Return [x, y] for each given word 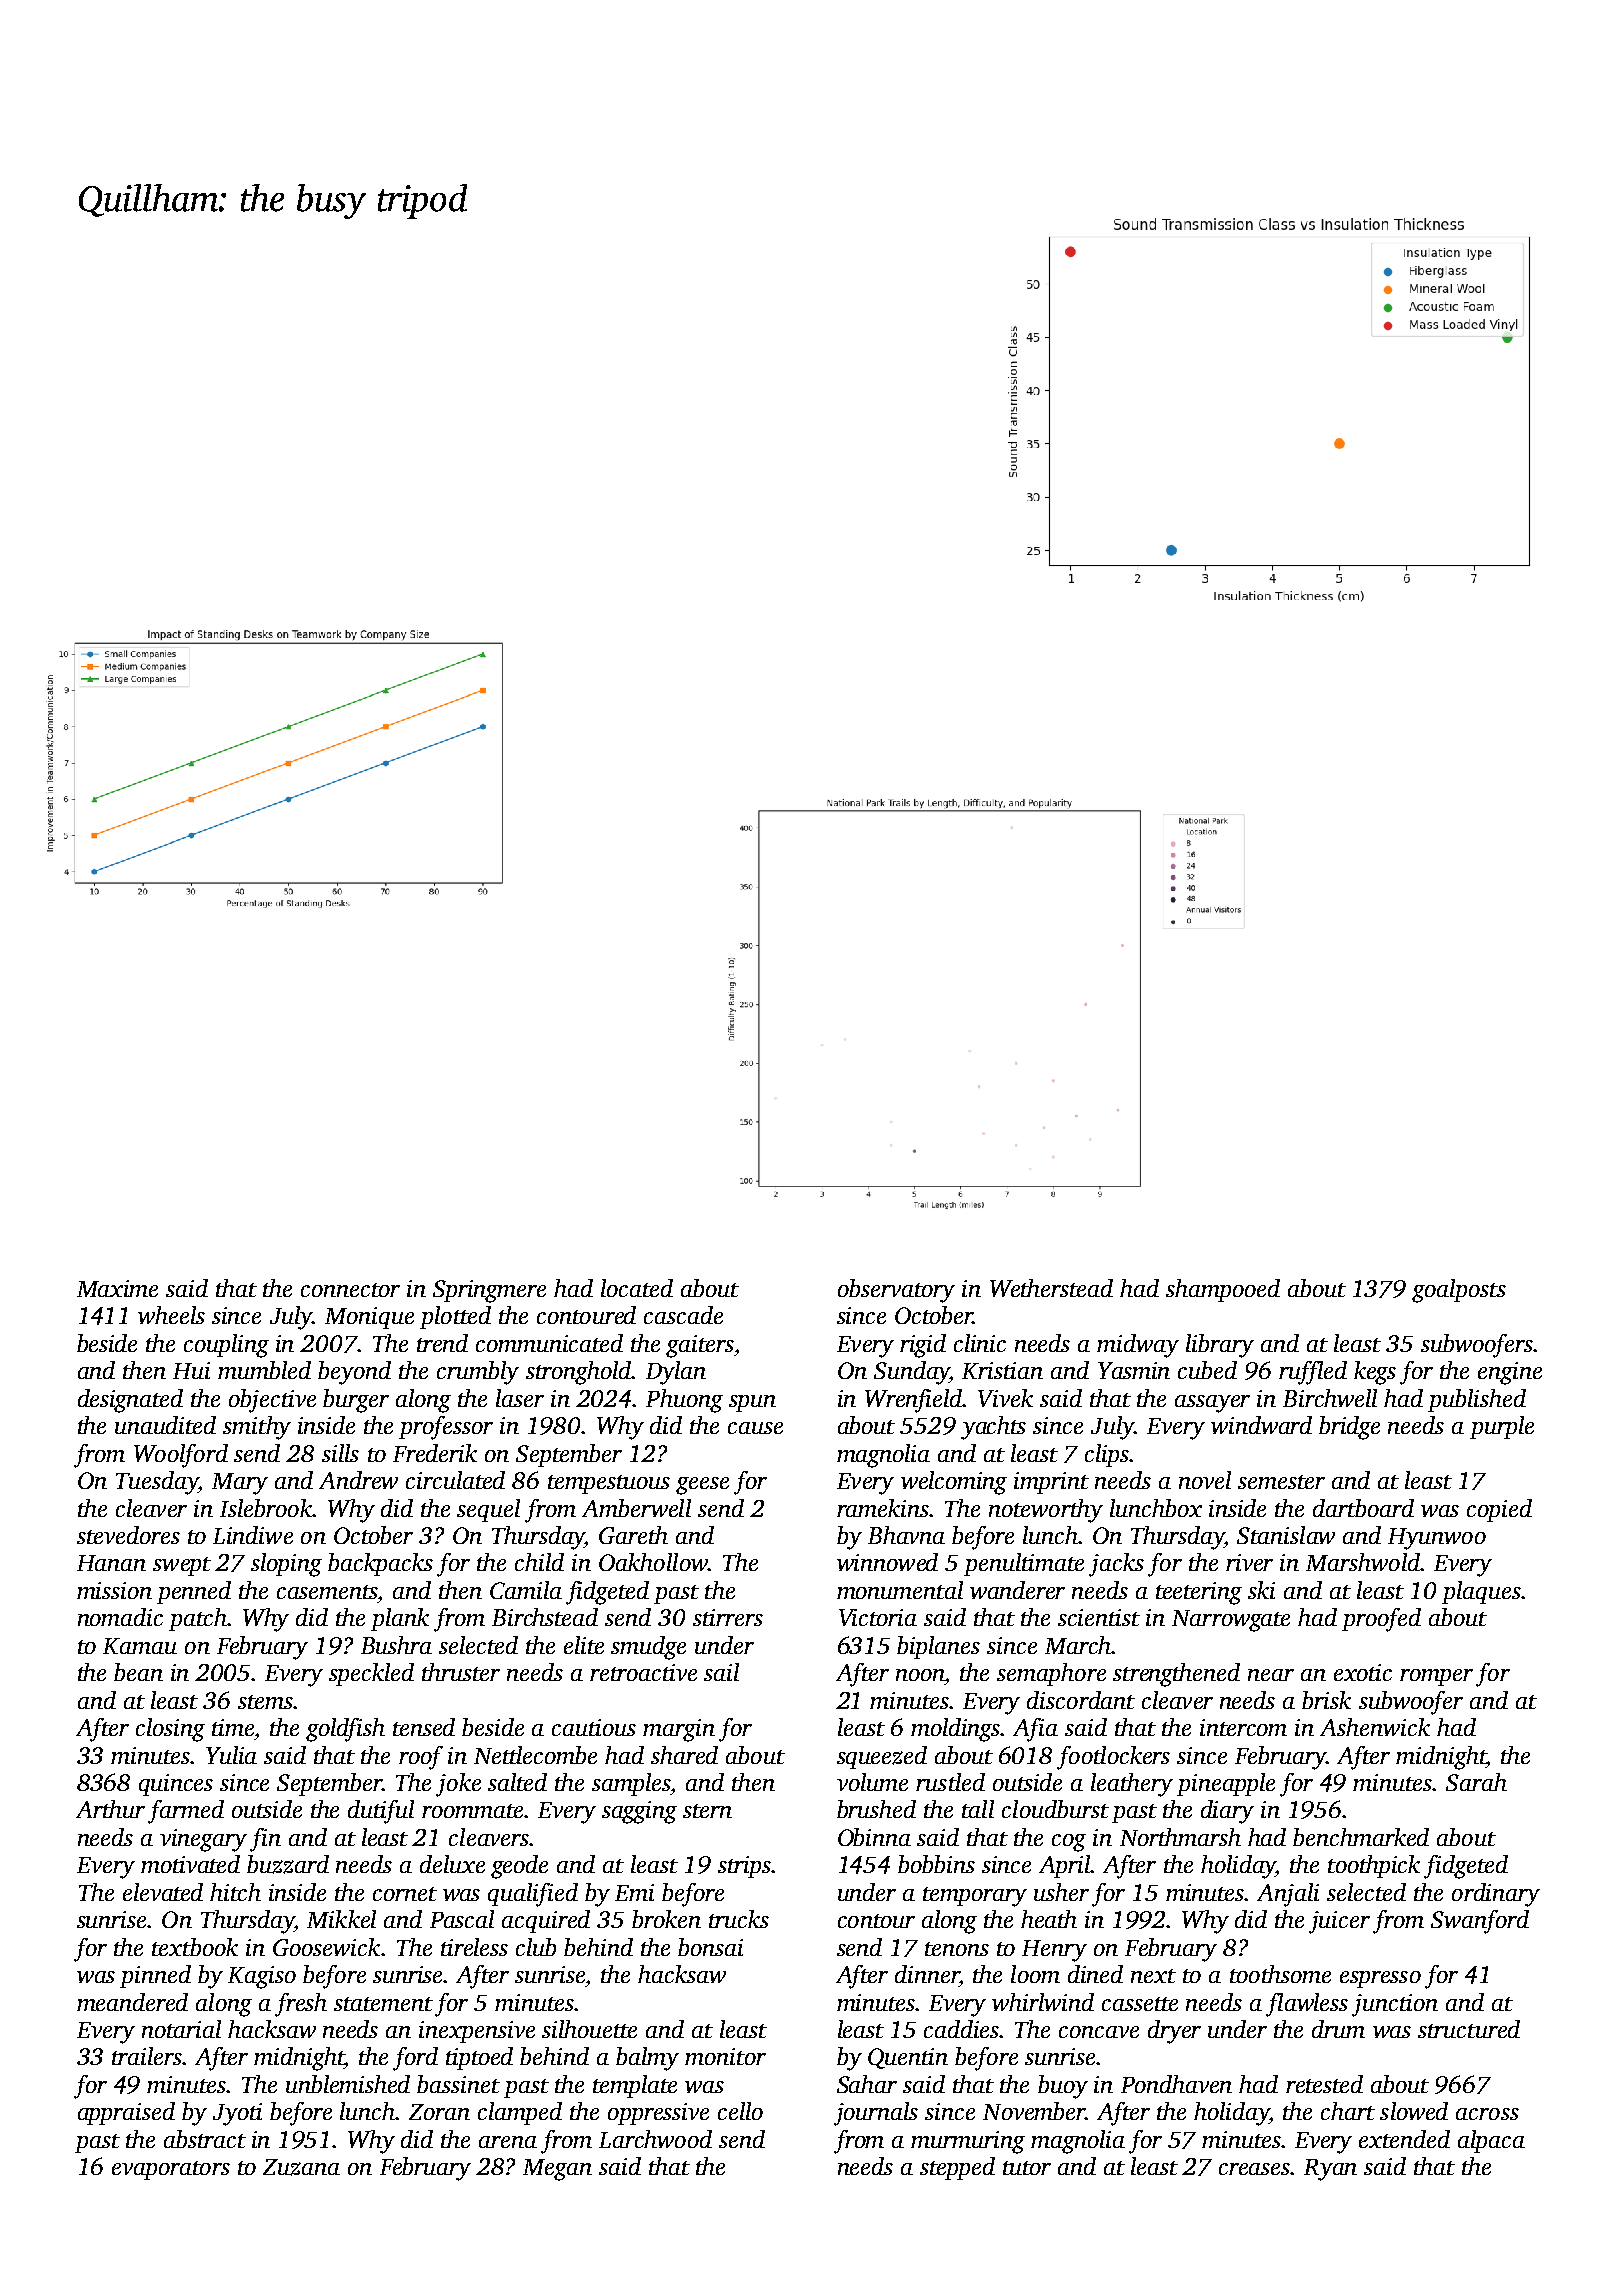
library [1220, 1346]
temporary [975, 1897]
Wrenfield [914, 1401]
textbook [195, 1947]
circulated [455, 1480]
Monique [369, 1318]
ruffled [1313, 1373]
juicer [1339, 1922]
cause [755, 1428]
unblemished [348, 2084]
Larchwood [655, 2139]
